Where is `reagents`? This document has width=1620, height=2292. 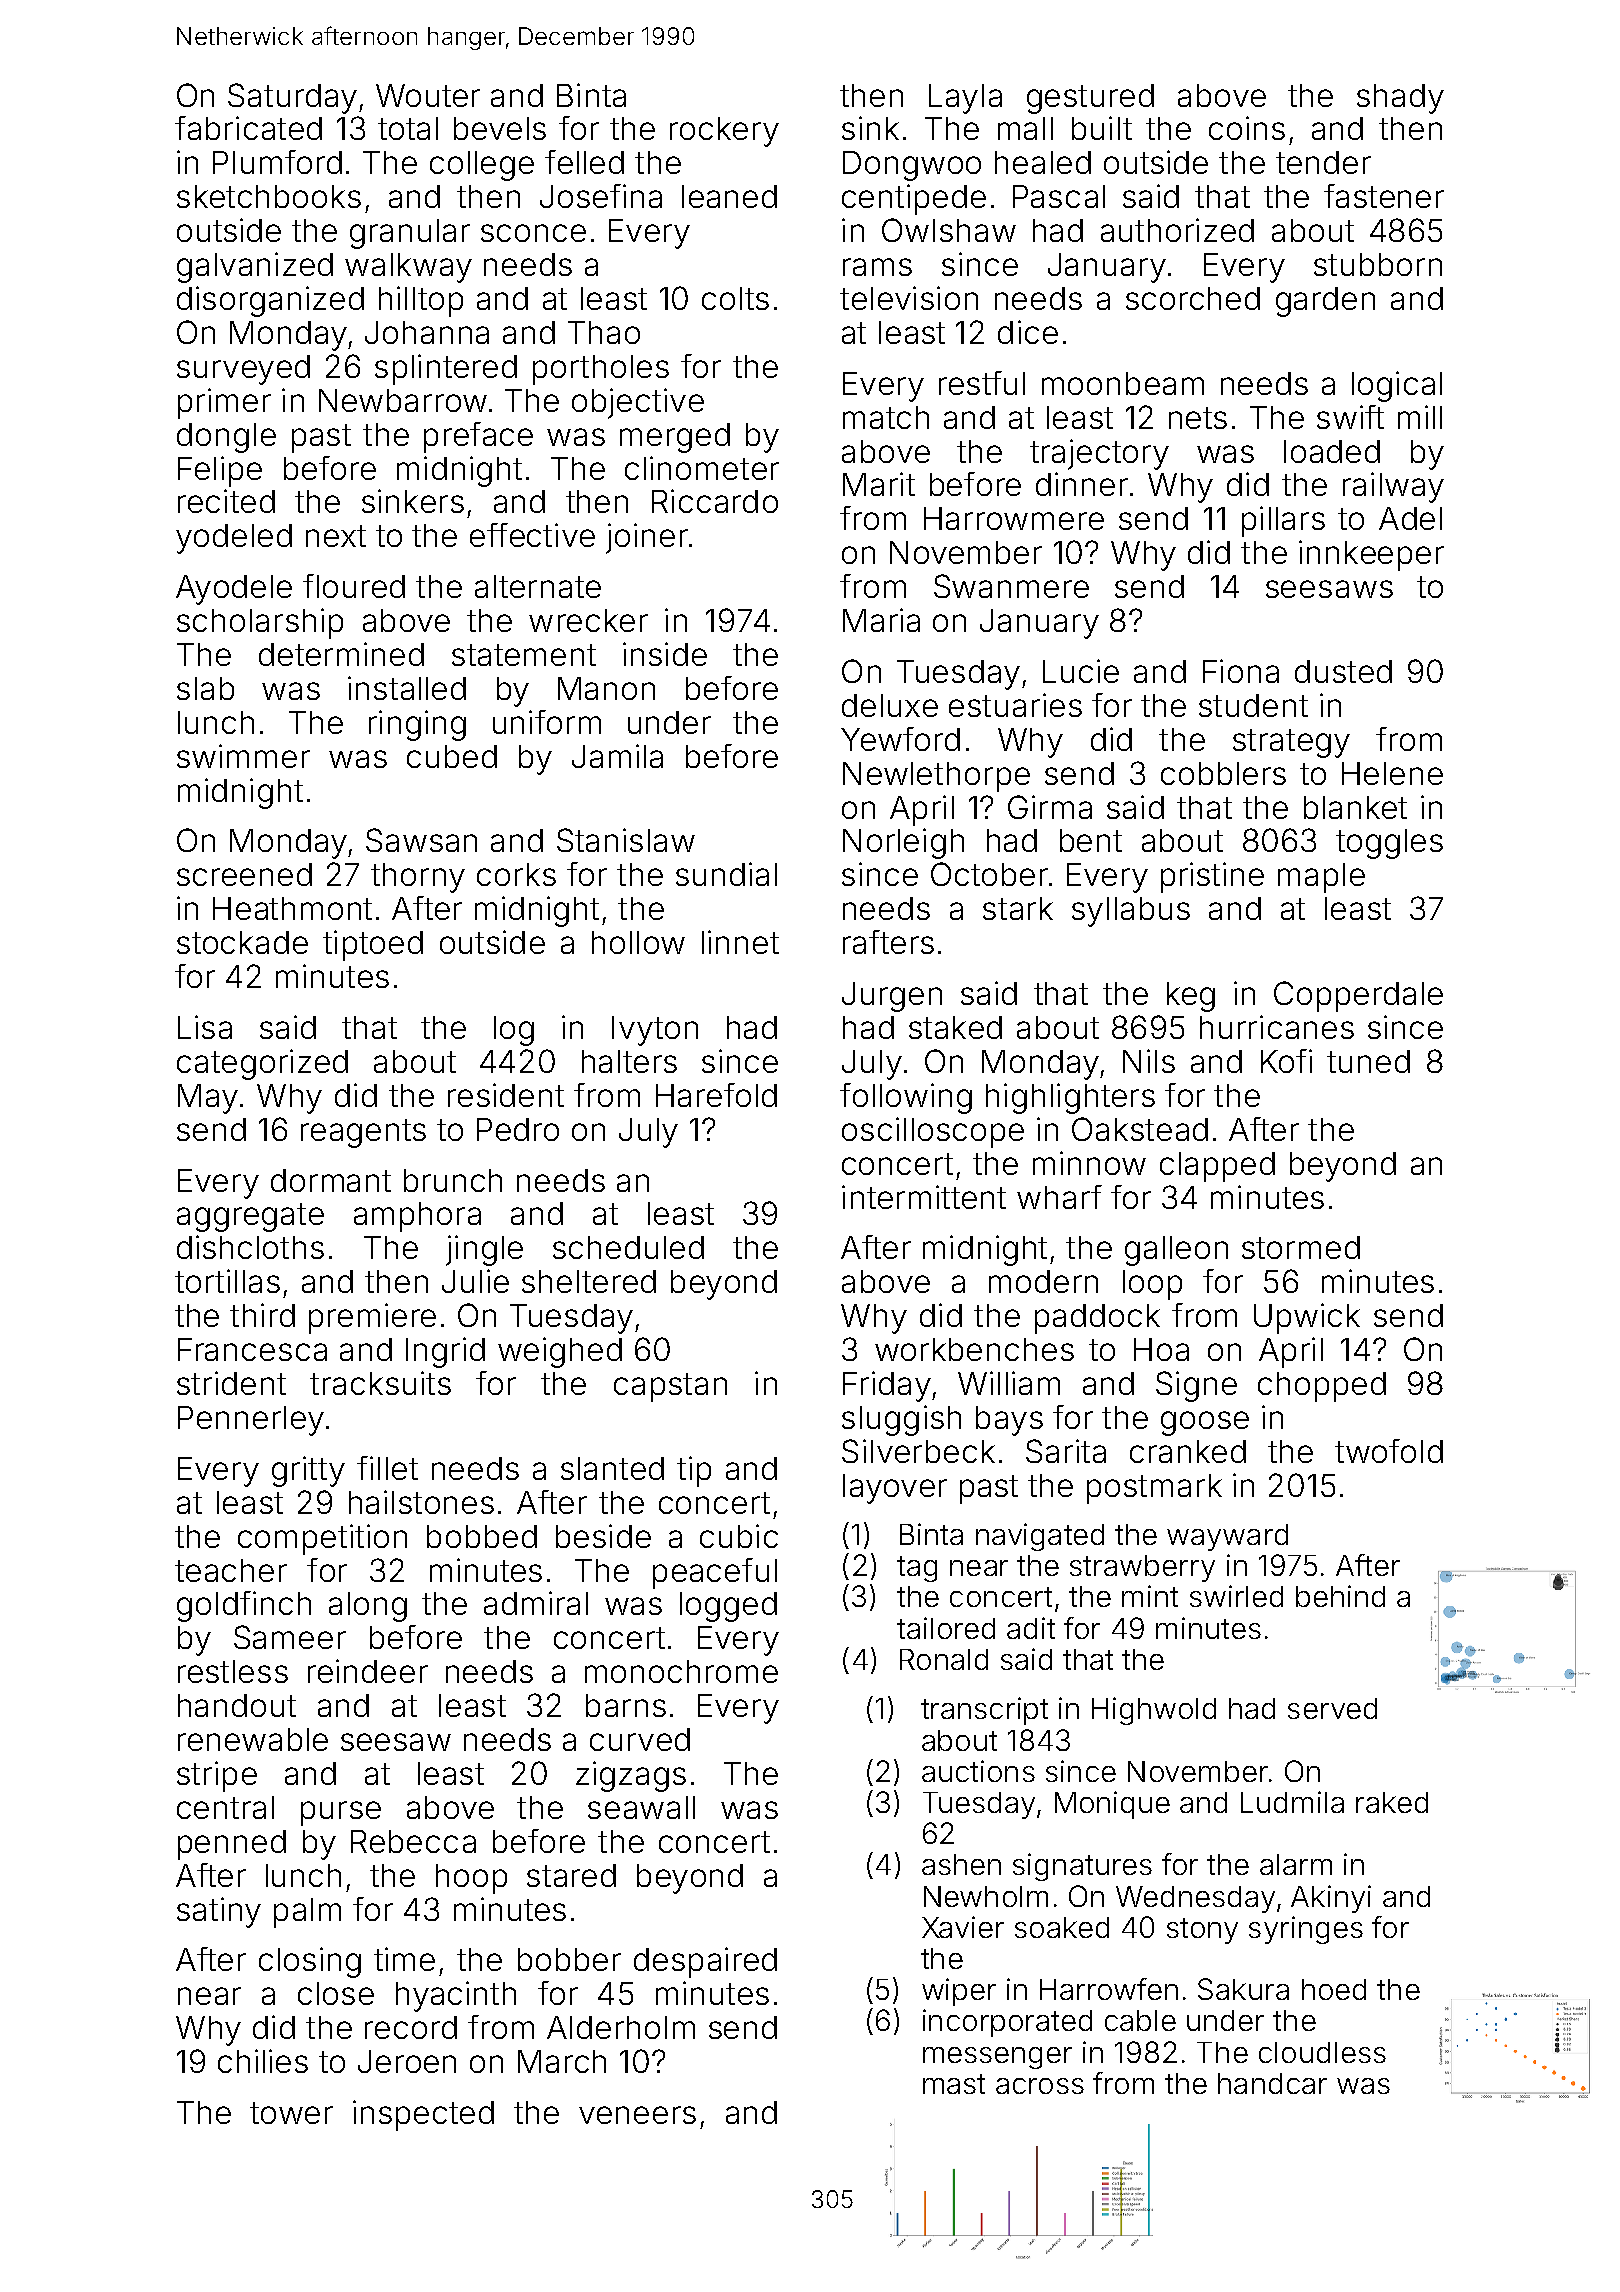
reagents is located at coordinates (363, 1133).
